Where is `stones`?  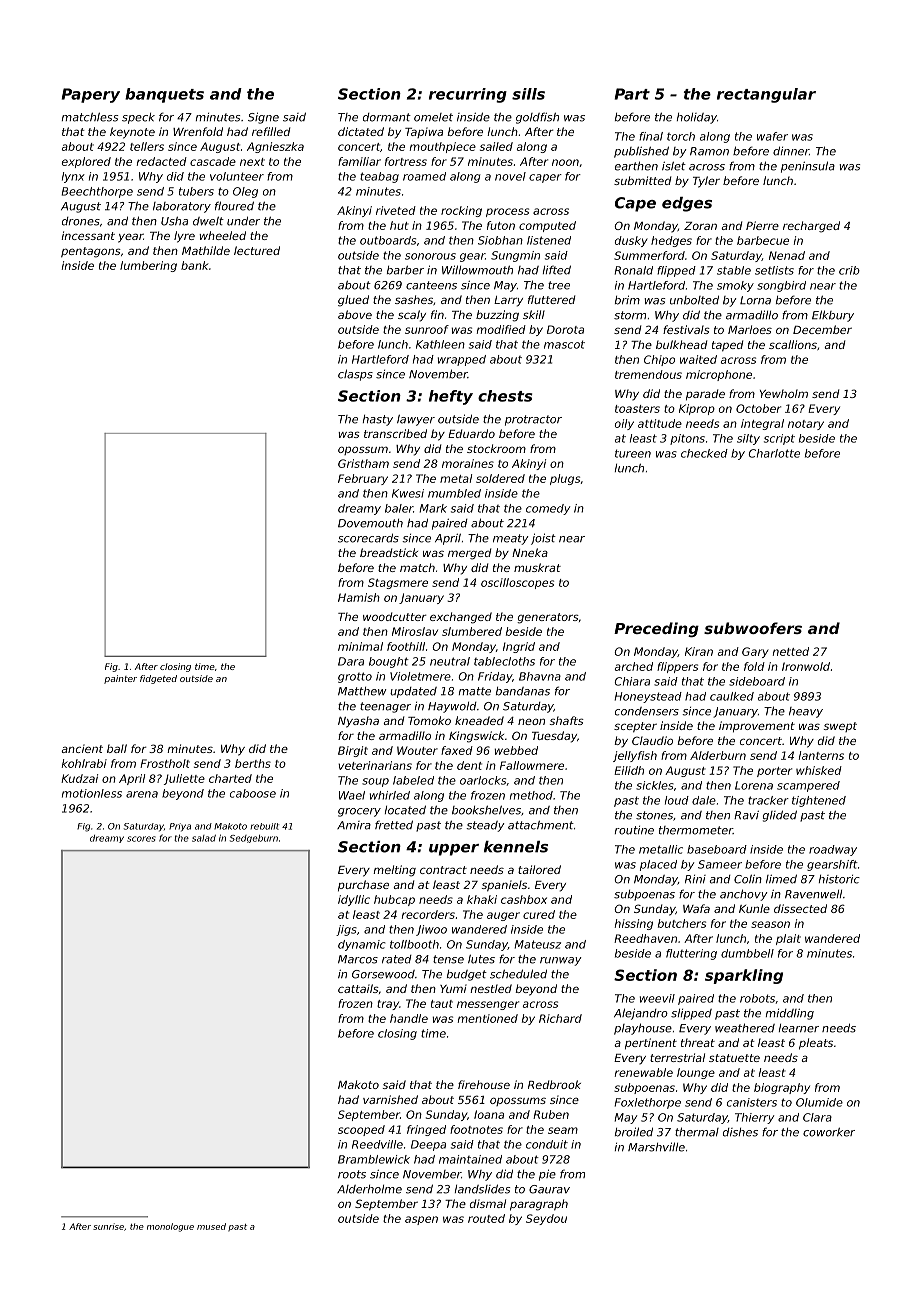
stones is located at coordinates (654, 815).
